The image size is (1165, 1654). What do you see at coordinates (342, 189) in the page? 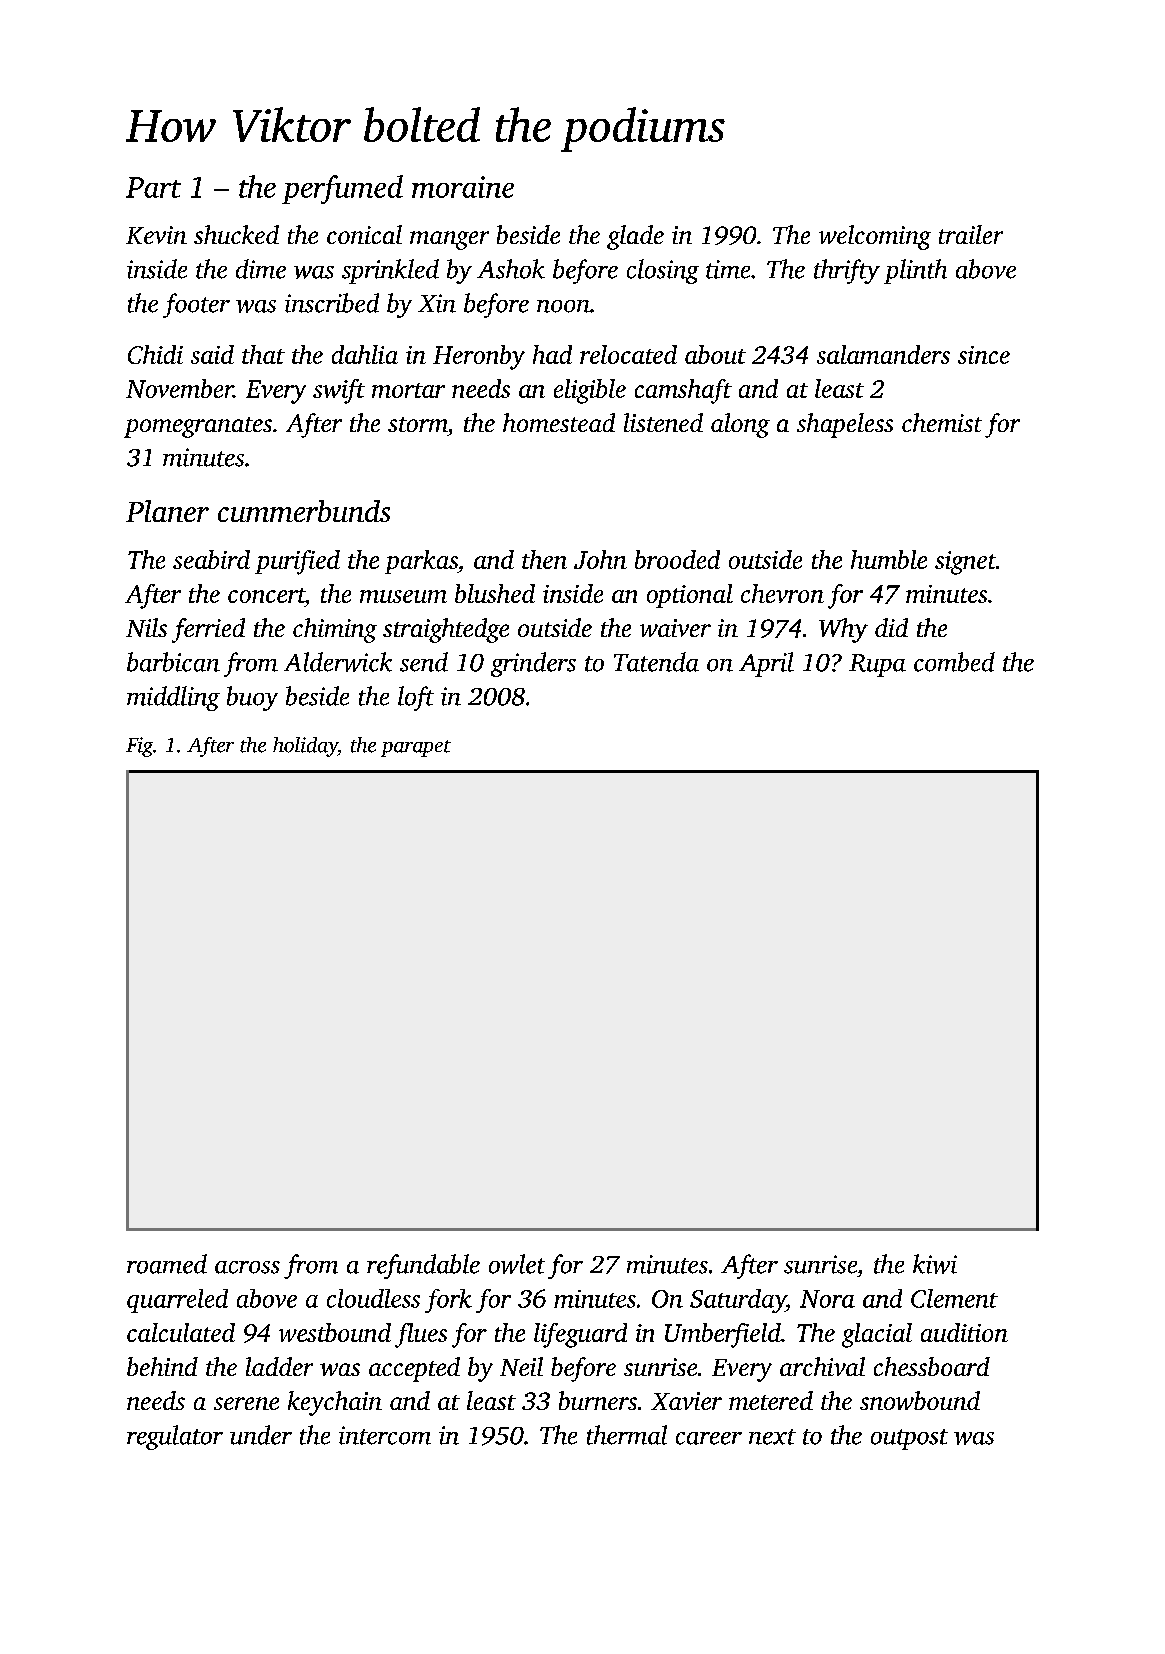
I see `perfumed` at bounding box center [342, 189].
